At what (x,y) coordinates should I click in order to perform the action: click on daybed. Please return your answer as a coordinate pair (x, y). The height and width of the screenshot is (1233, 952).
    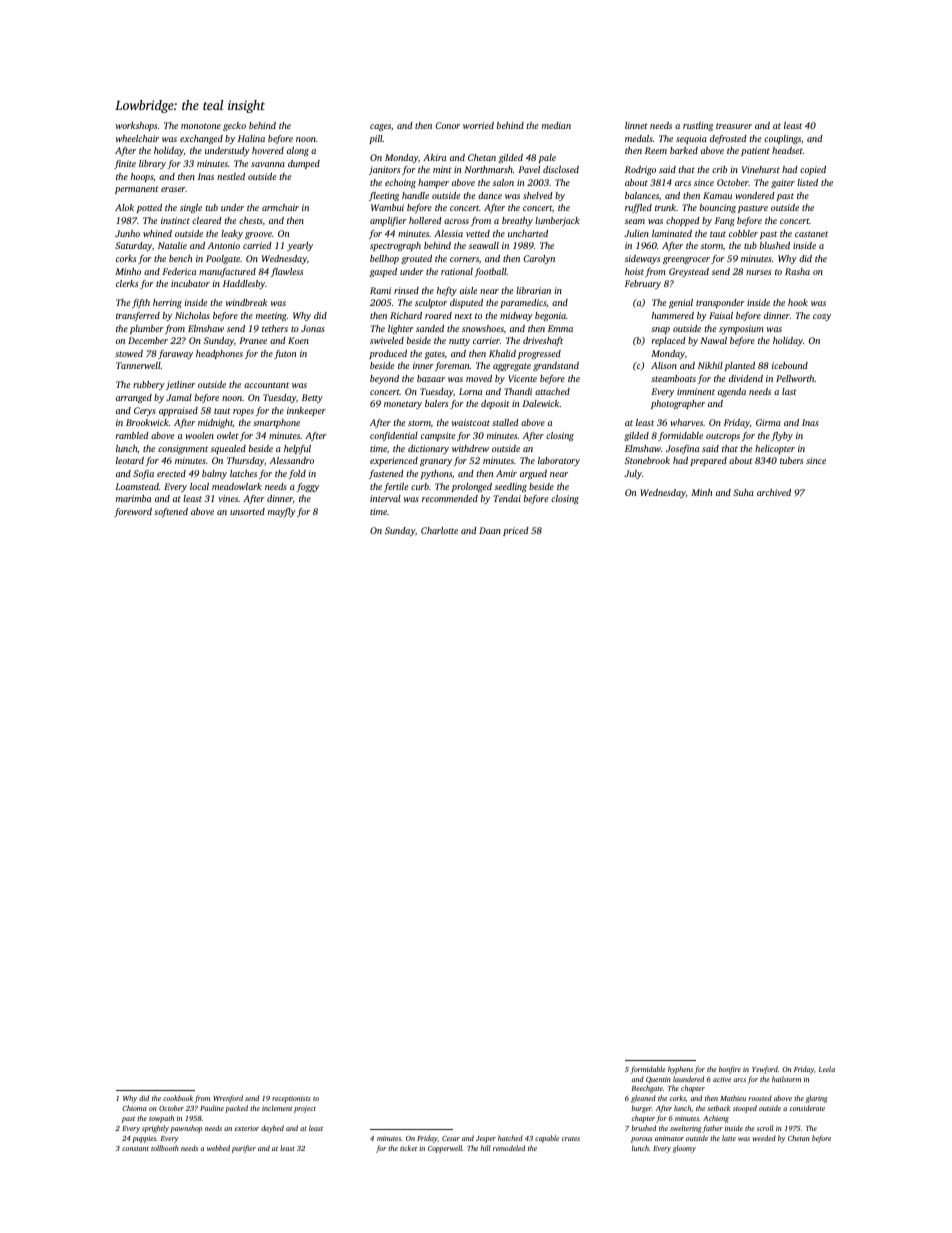
    Looking at the image, I should click on (272, 1129).
